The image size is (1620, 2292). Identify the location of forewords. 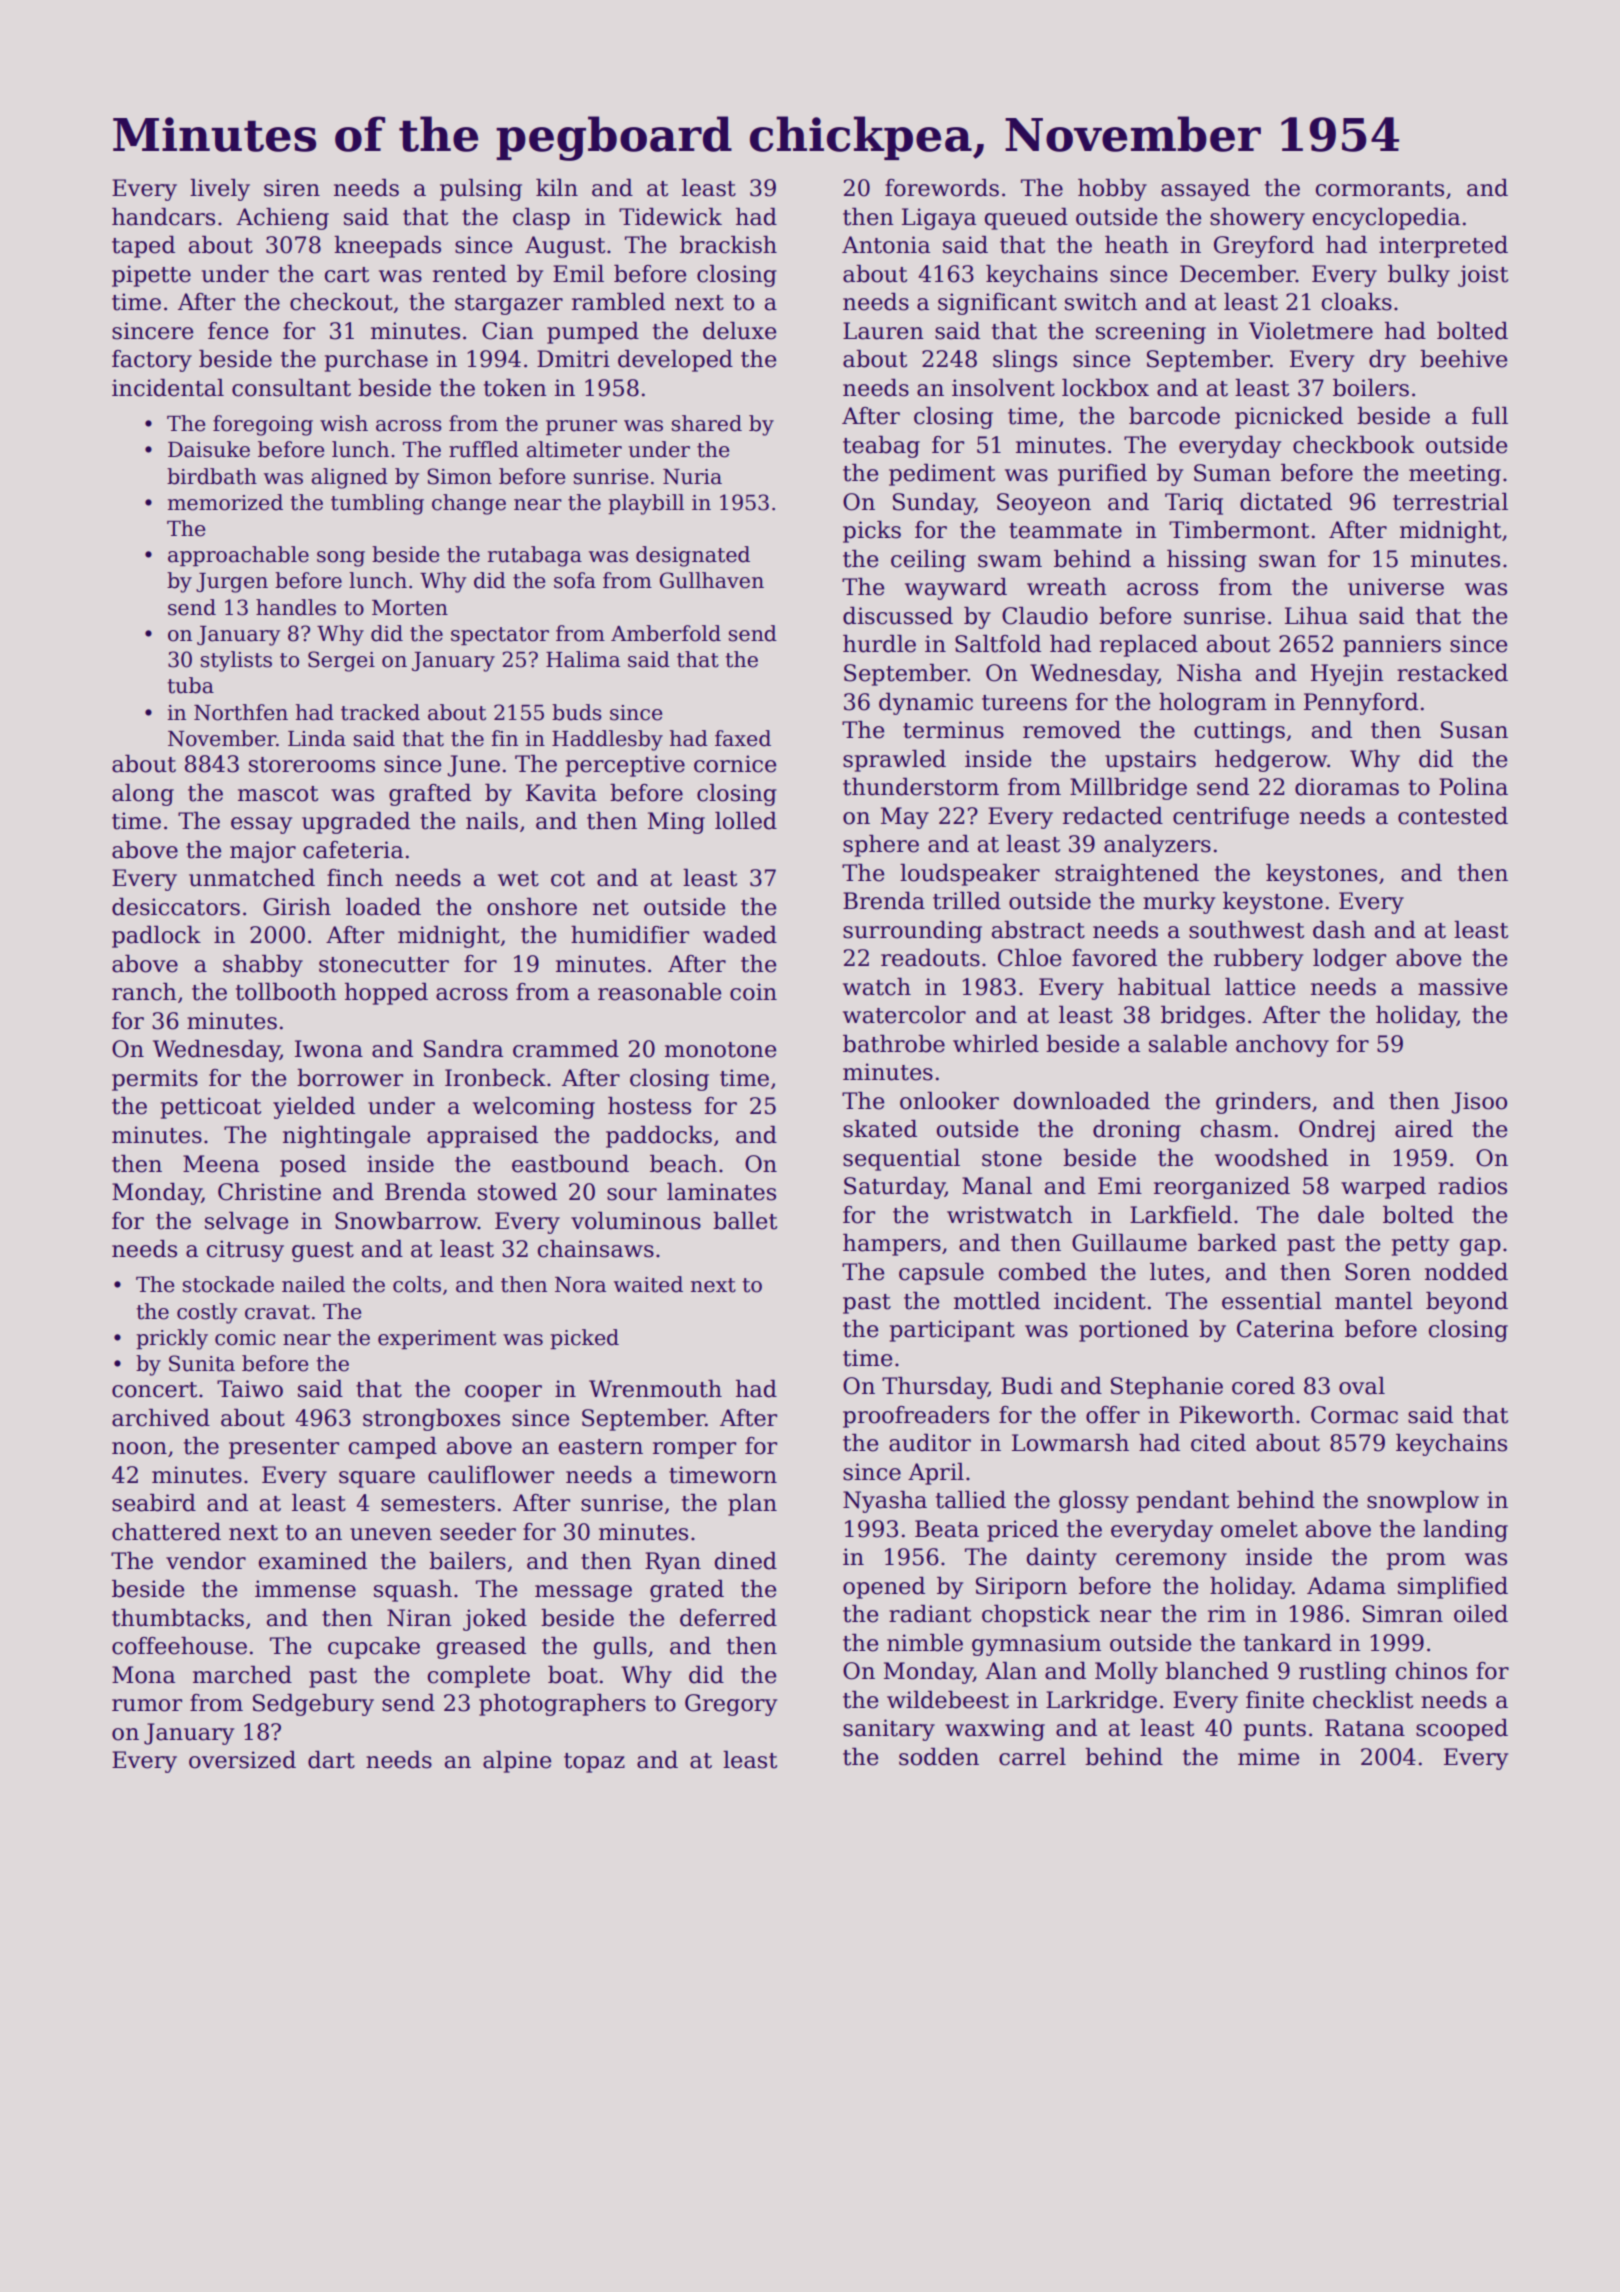
(942, 188).
